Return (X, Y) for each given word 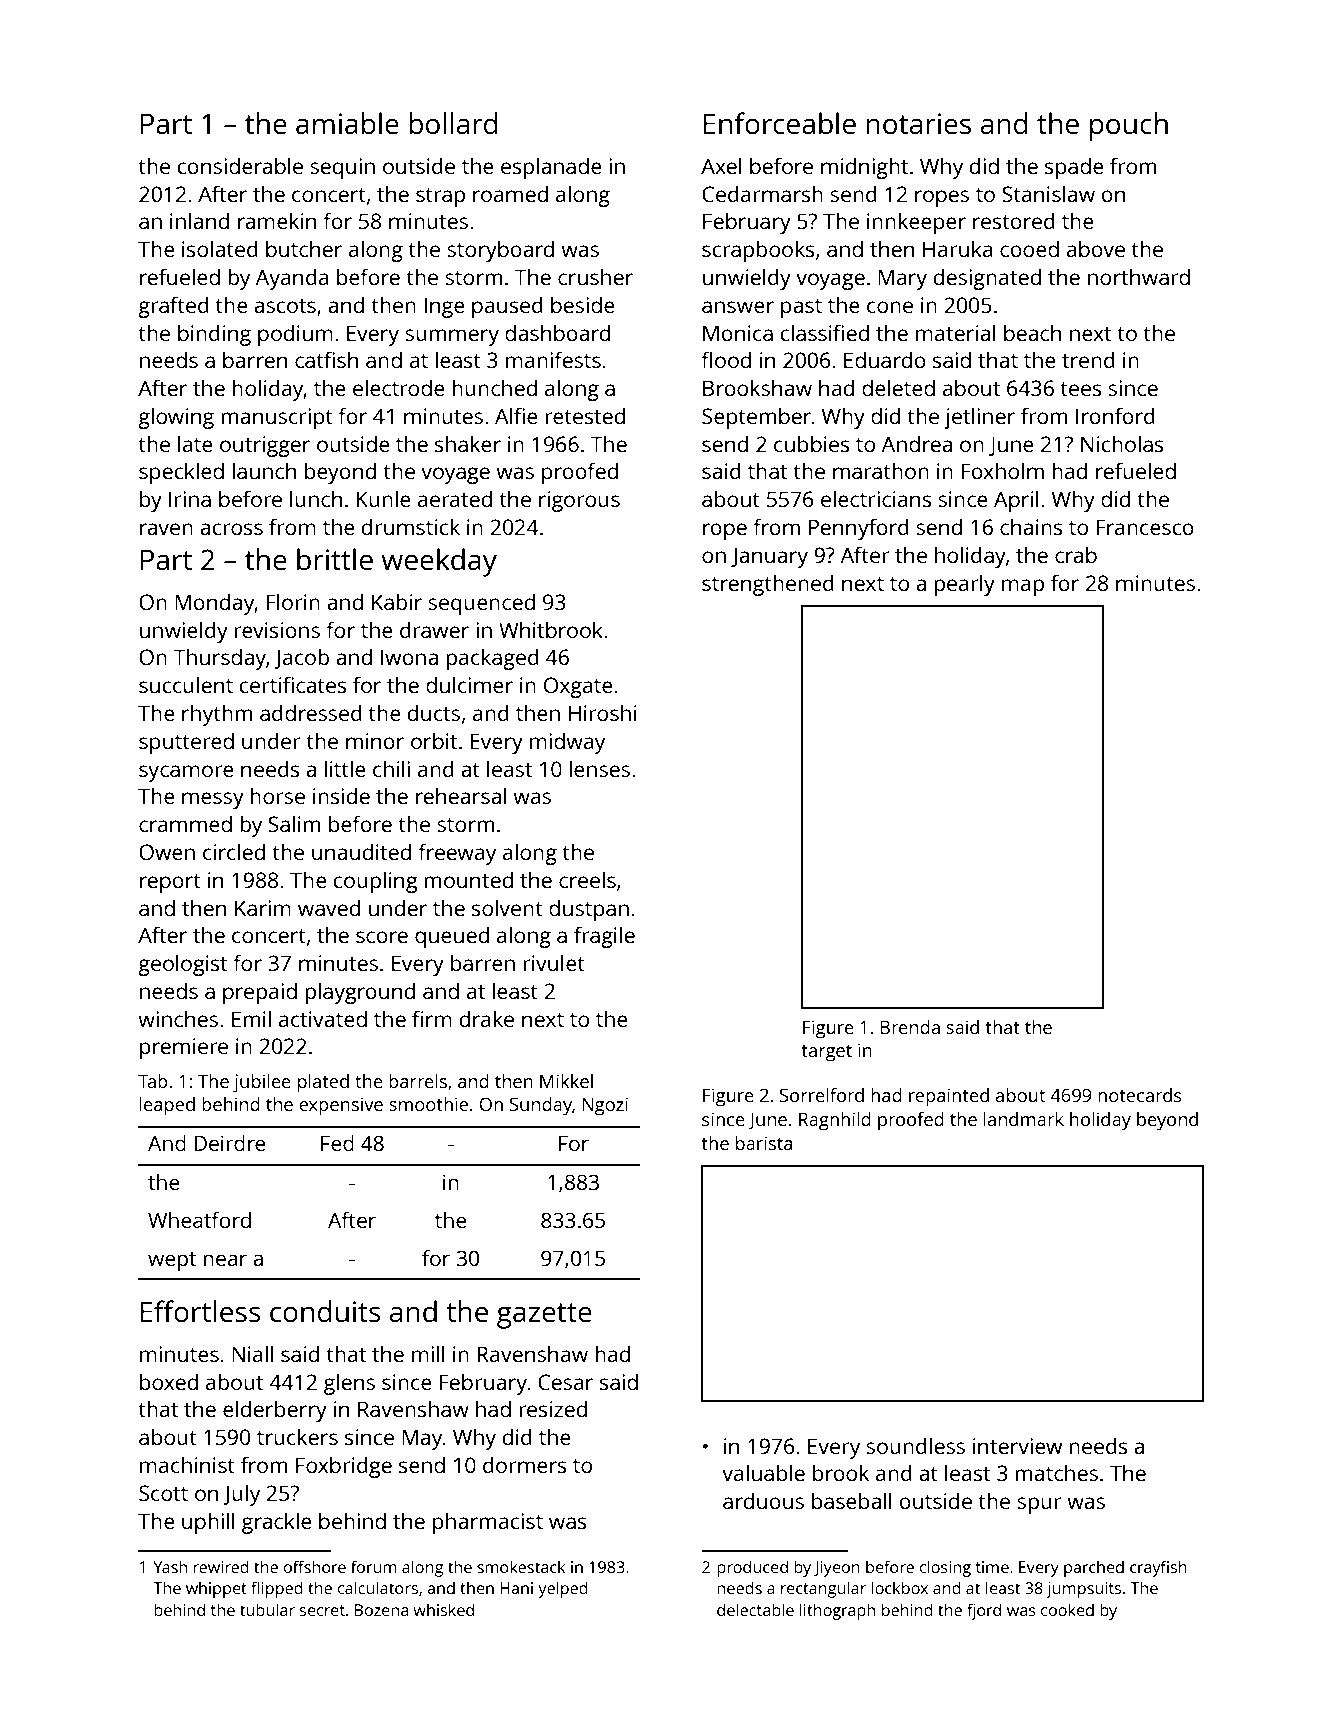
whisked (443, 1609)
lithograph (837, 1611)
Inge (444, 307)
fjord (984, 1611)
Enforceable (780, 123)
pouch (1129, 126)
